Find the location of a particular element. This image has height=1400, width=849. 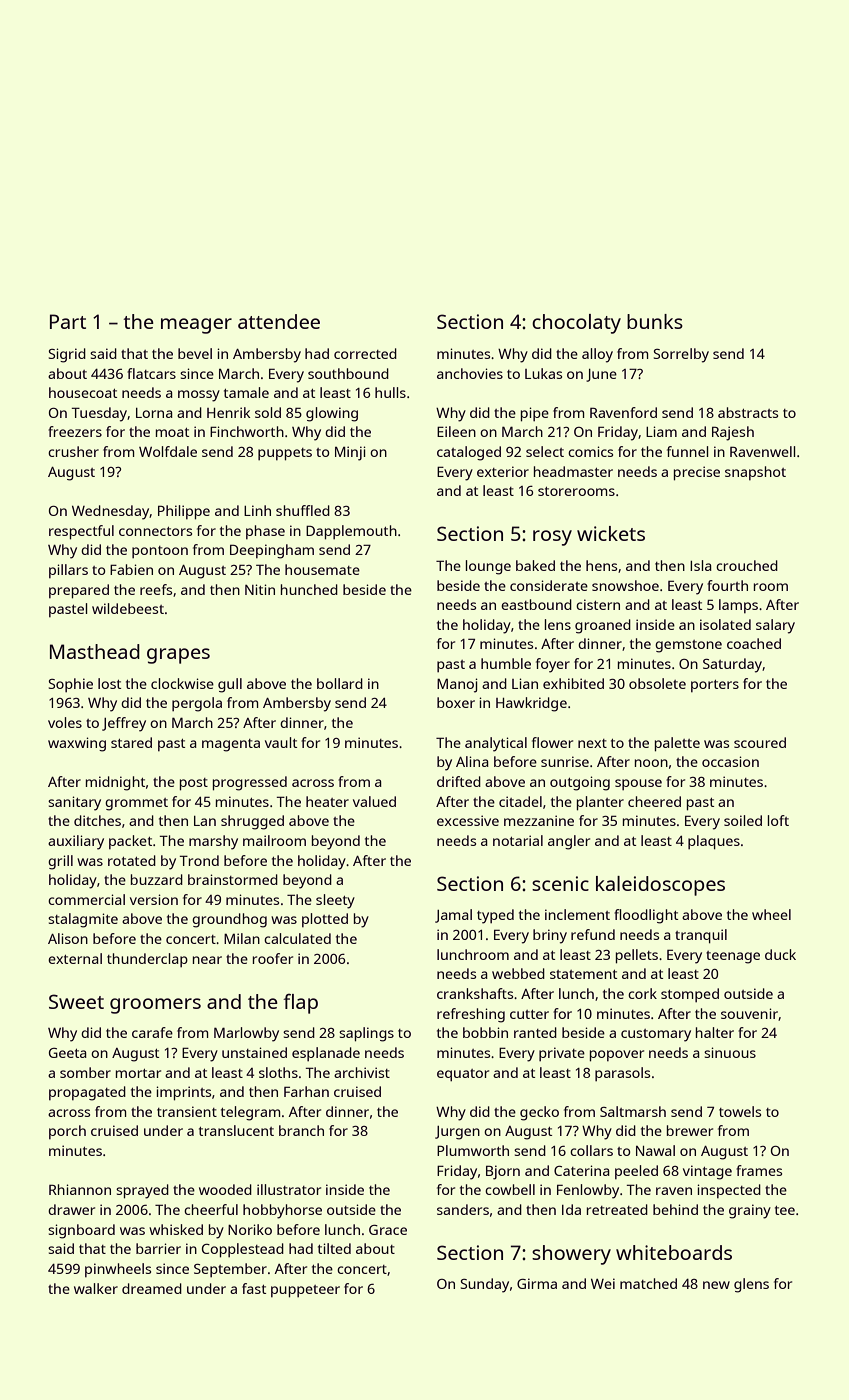

sleety is located at coordinates (335, 901).
